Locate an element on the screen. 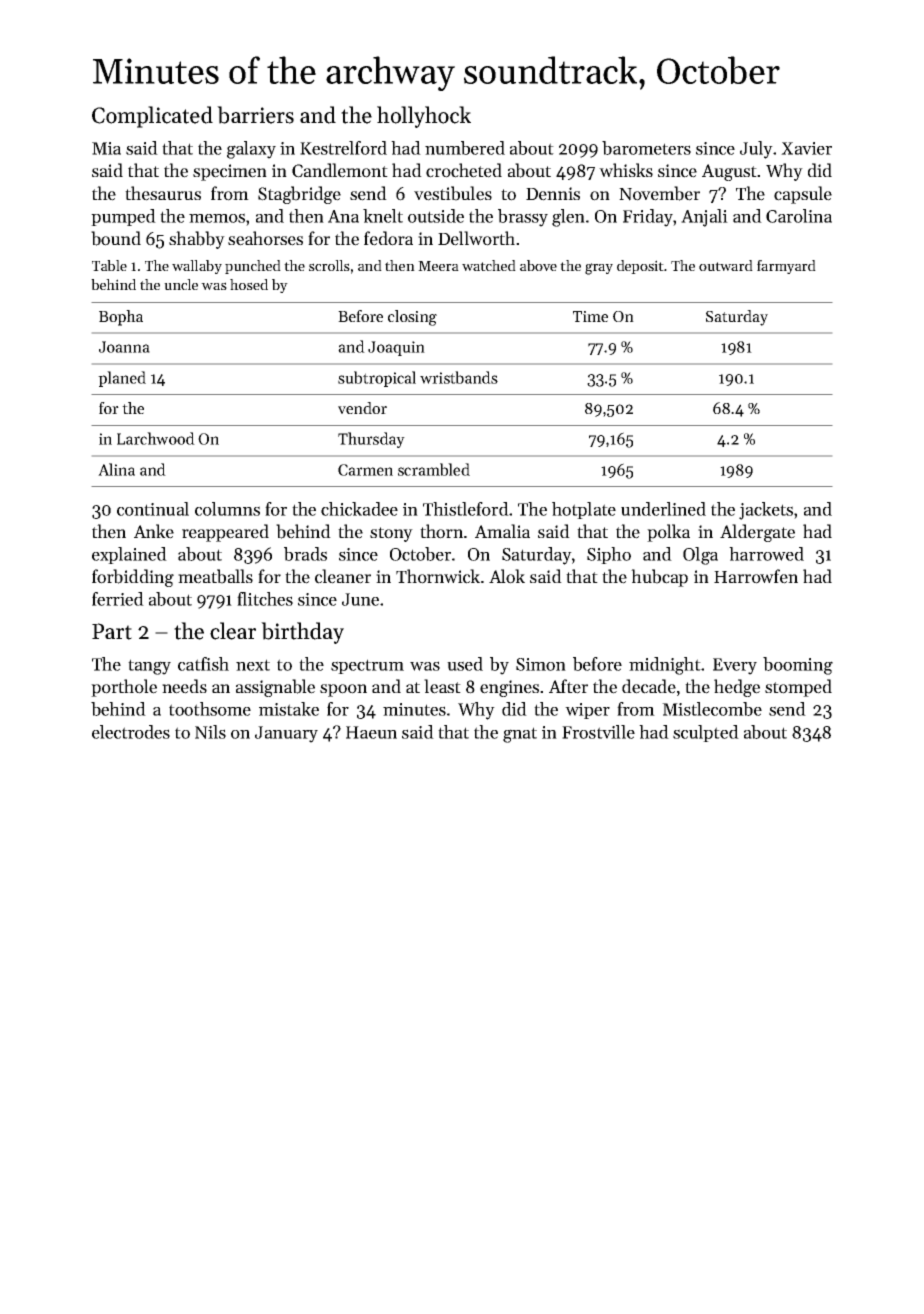 This screenshot has height=1314, width=924. next is located at coordinates (253, 665).
